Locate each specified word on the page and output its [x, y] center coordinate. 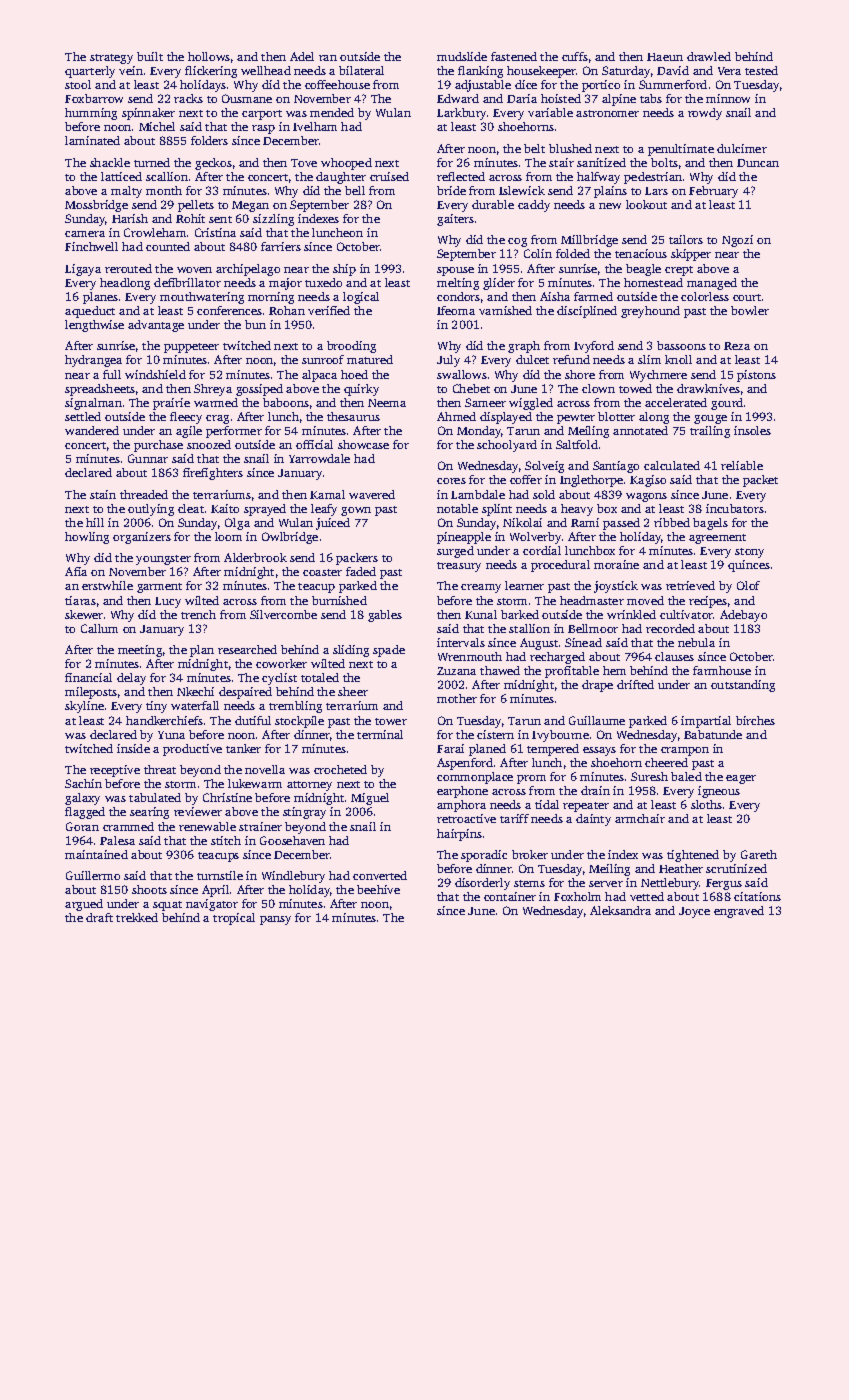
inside [133, 748]
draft [99, 917]
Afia [76, 571]
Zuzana [456, 671]
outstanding [743, 686]
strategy [111, 59]
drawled [709, 56]
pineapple [464, 538]
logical [361, 298]
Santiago [616, 467]
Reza [737, 346]
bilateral [361, 70]
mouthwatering [202, 298]
